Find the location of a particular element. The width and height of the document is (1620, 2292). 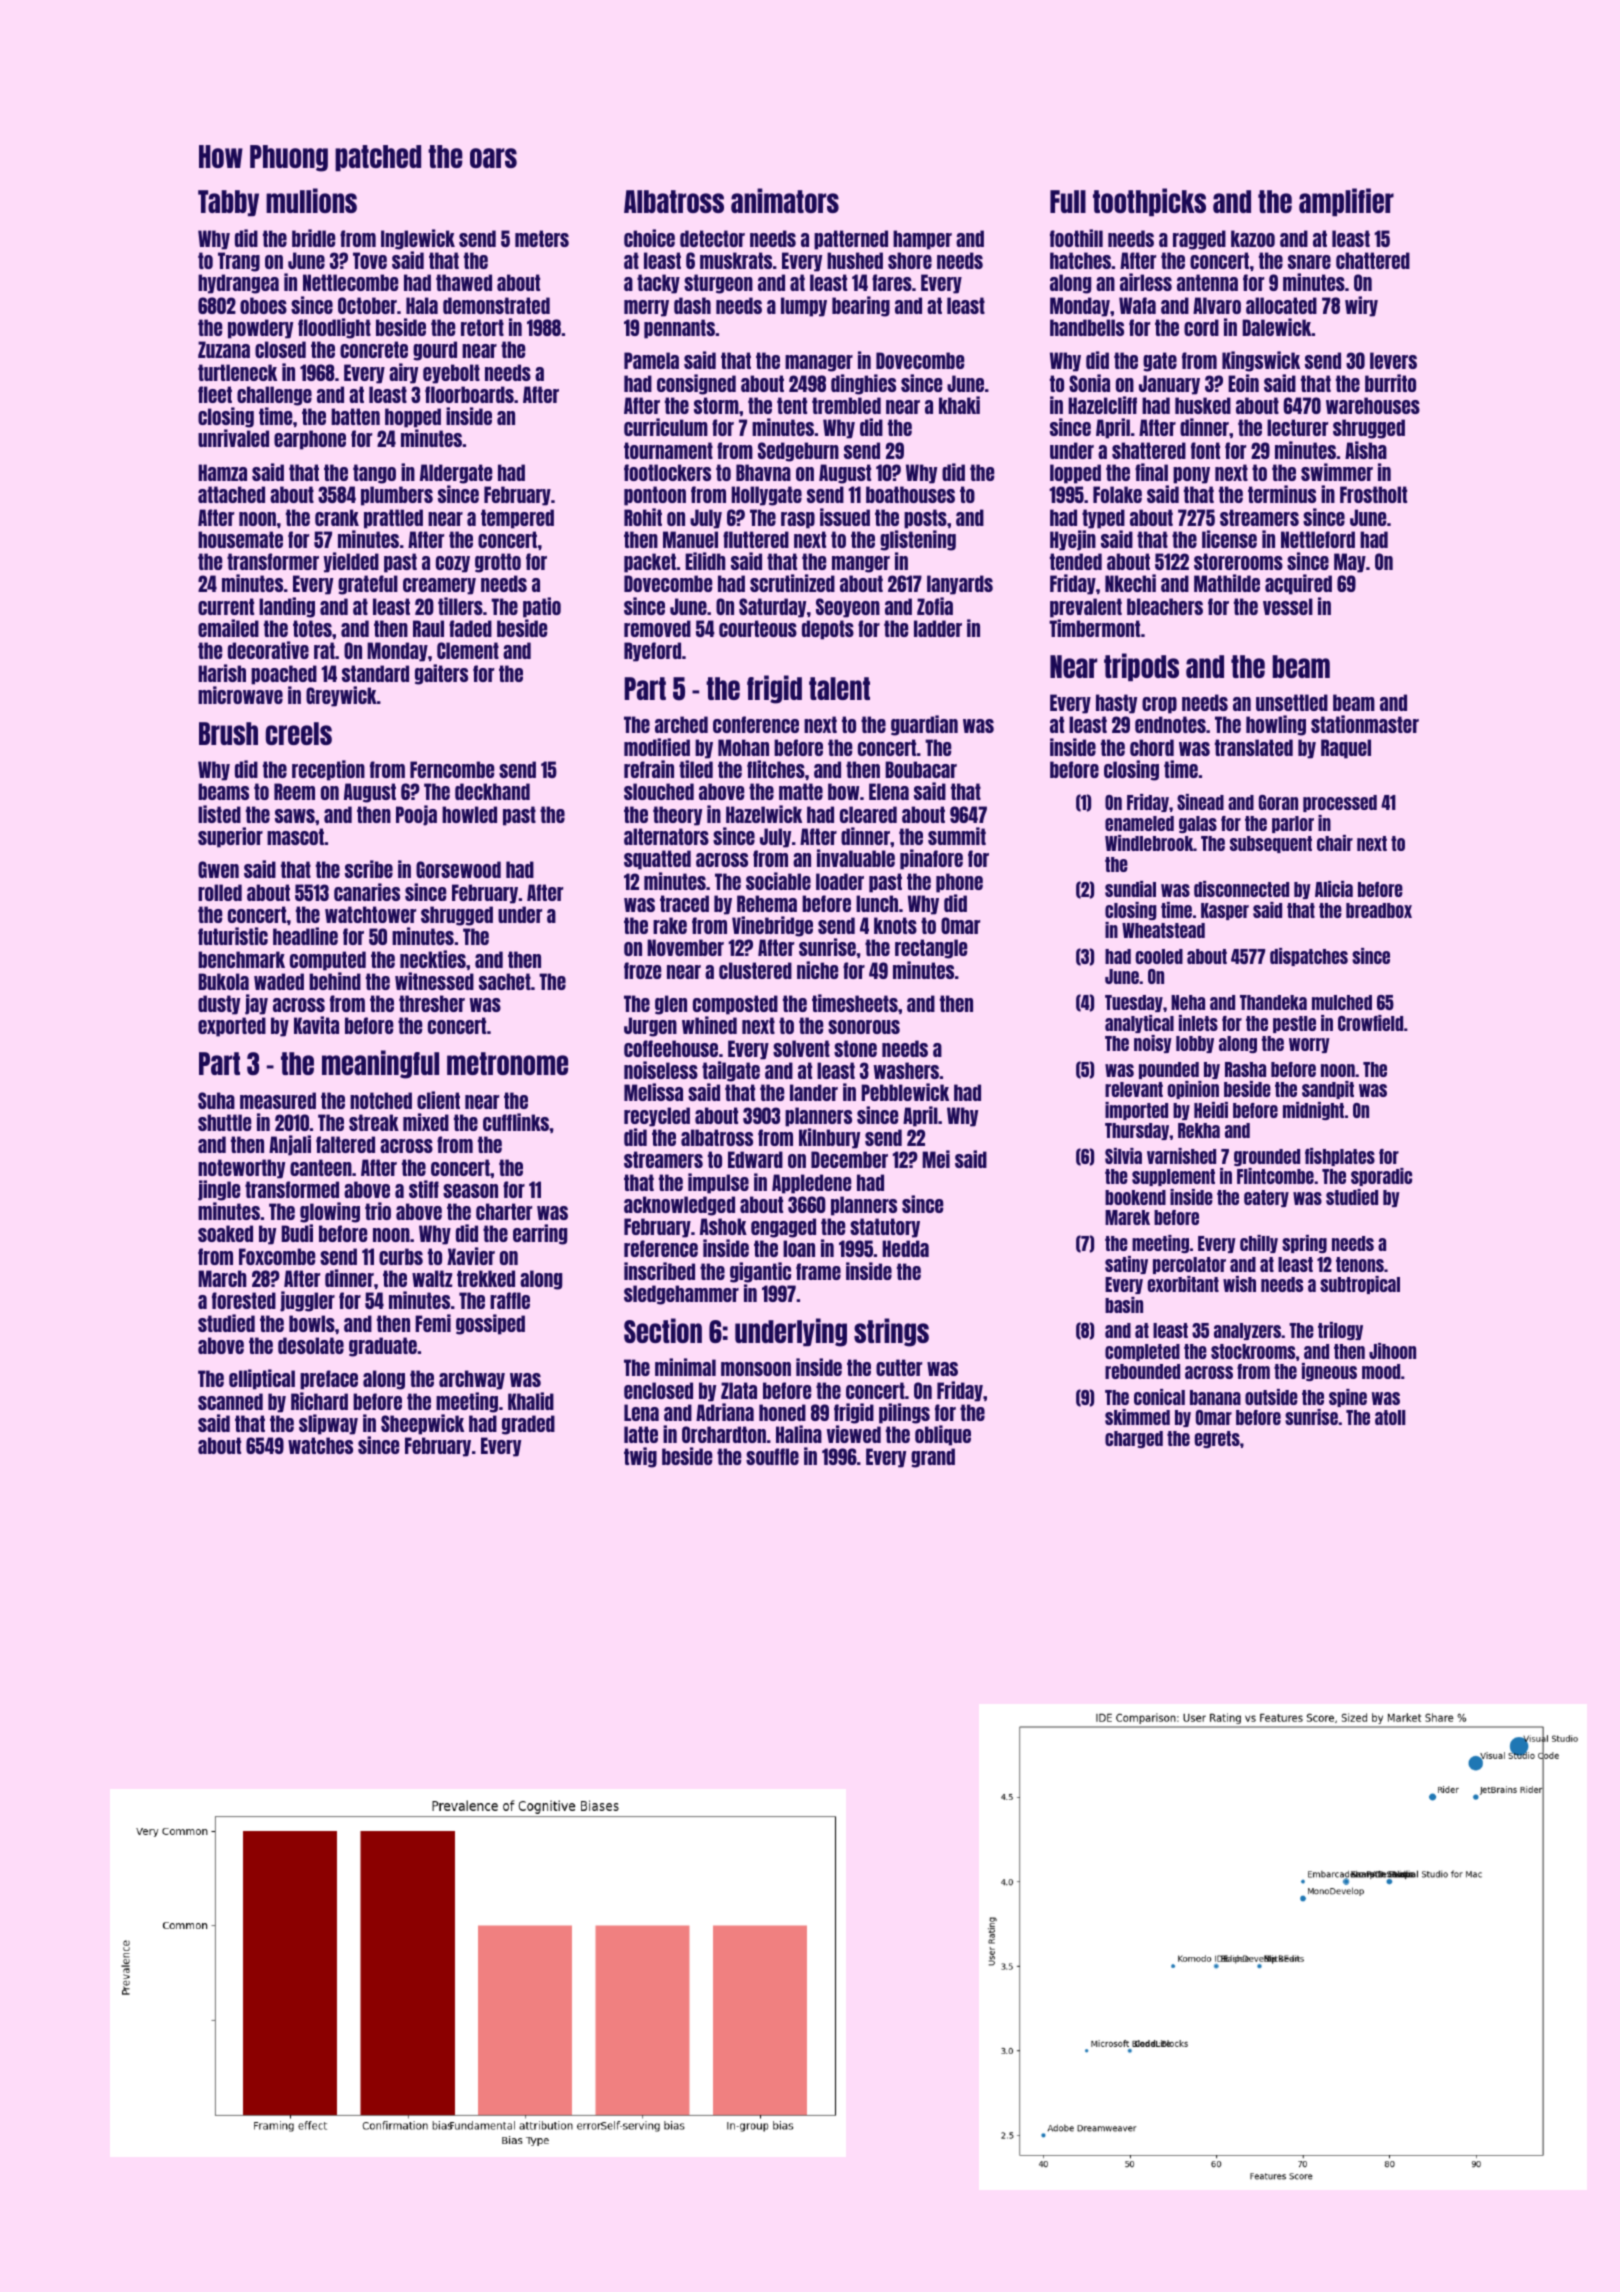

watches is located at coordinates (320, 1445).
